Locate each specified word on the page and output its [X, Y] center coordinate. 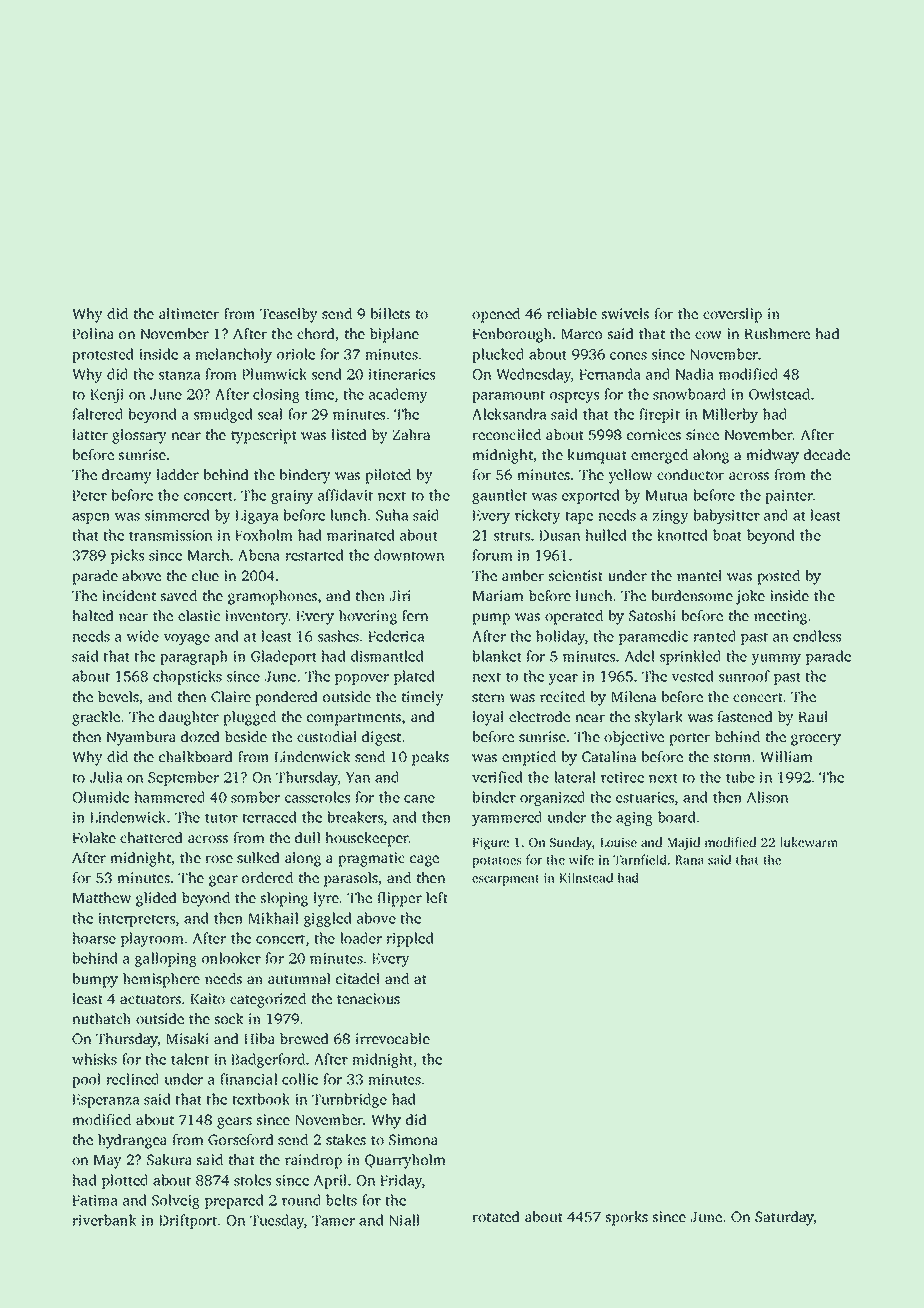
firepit [660, 415]
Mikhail [273, 918]
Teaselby [289, 315]
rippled [409, 939]
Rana [689, 860]
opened [496, 315]
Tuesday [277, 1221]
